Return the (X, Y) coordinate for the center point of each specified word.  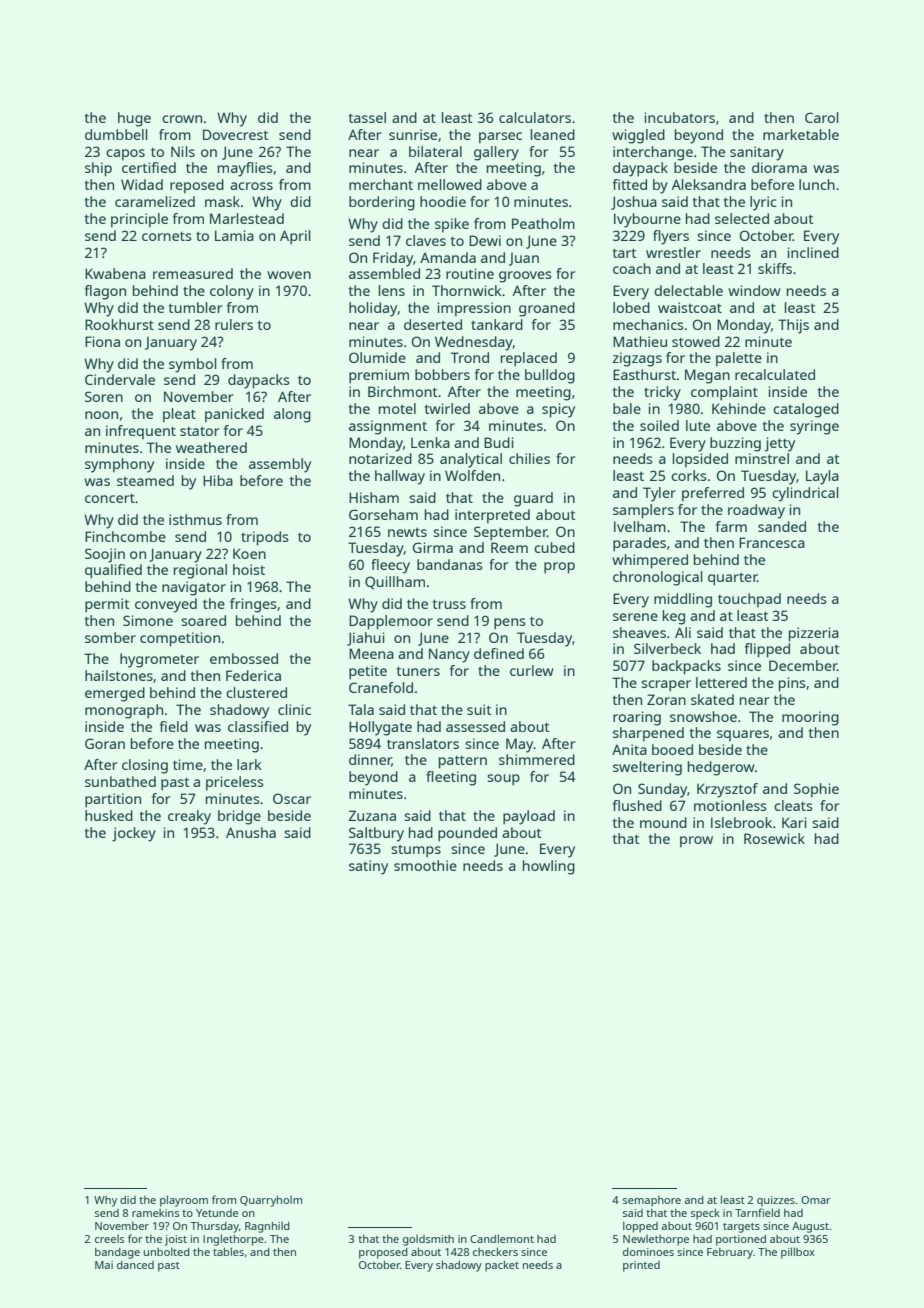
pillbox (798, 1253)
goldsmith (428, 1240)
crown (182, 119)
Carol (822, 117)
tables (228, 1251)
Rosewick (774, 838)
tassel (367, 117)
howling (549, 867)
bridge (239, 817)
